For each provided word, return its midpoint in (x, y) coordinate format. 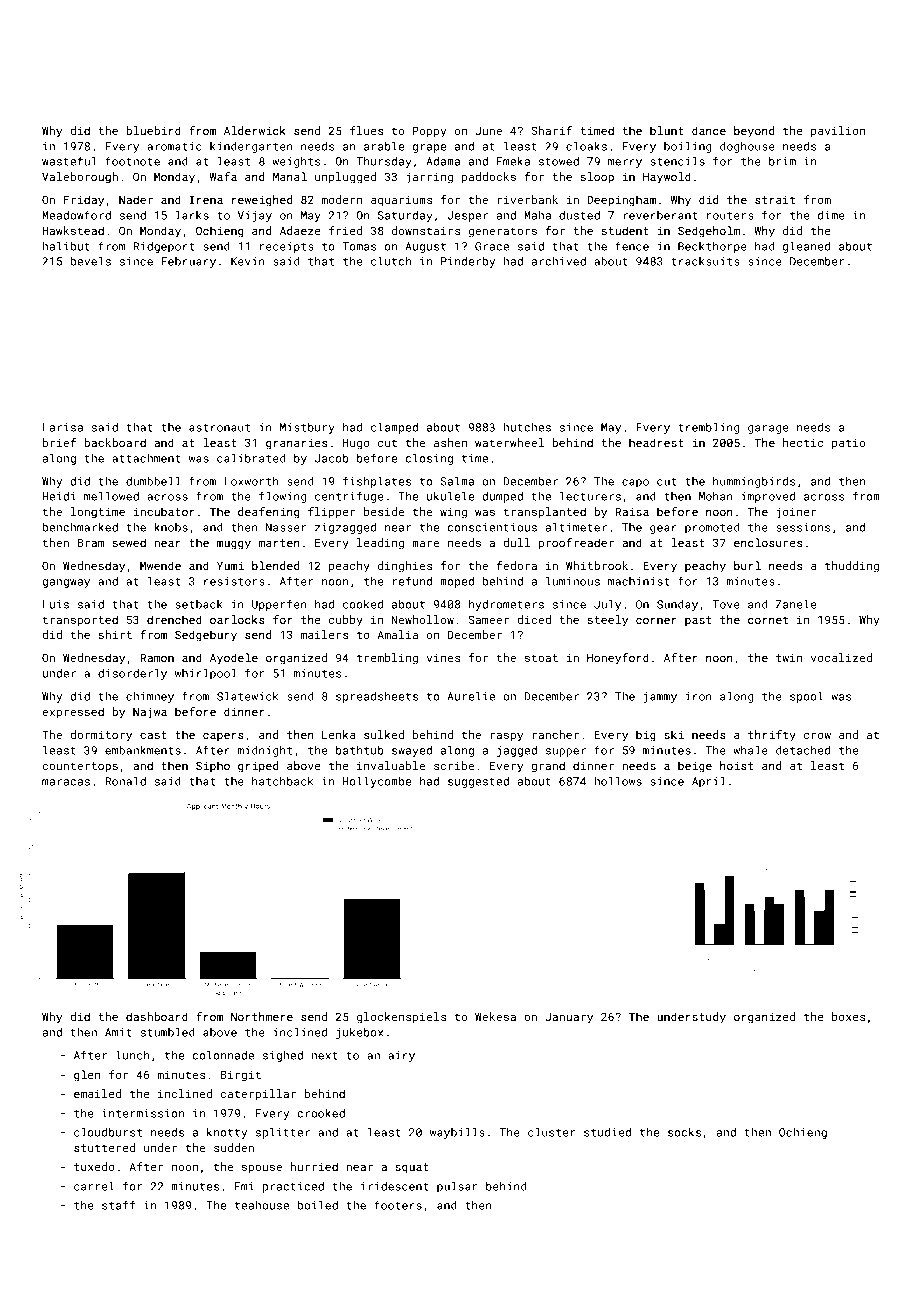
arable (384, 146)
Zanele (796, 604)
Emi (244, 1186)
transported (80, 621)
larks (192, 215)
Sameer (489, 619)
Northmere (262, 1016)
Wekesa (495, 1016)
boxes (848, 1016)
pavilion (838, 132)
